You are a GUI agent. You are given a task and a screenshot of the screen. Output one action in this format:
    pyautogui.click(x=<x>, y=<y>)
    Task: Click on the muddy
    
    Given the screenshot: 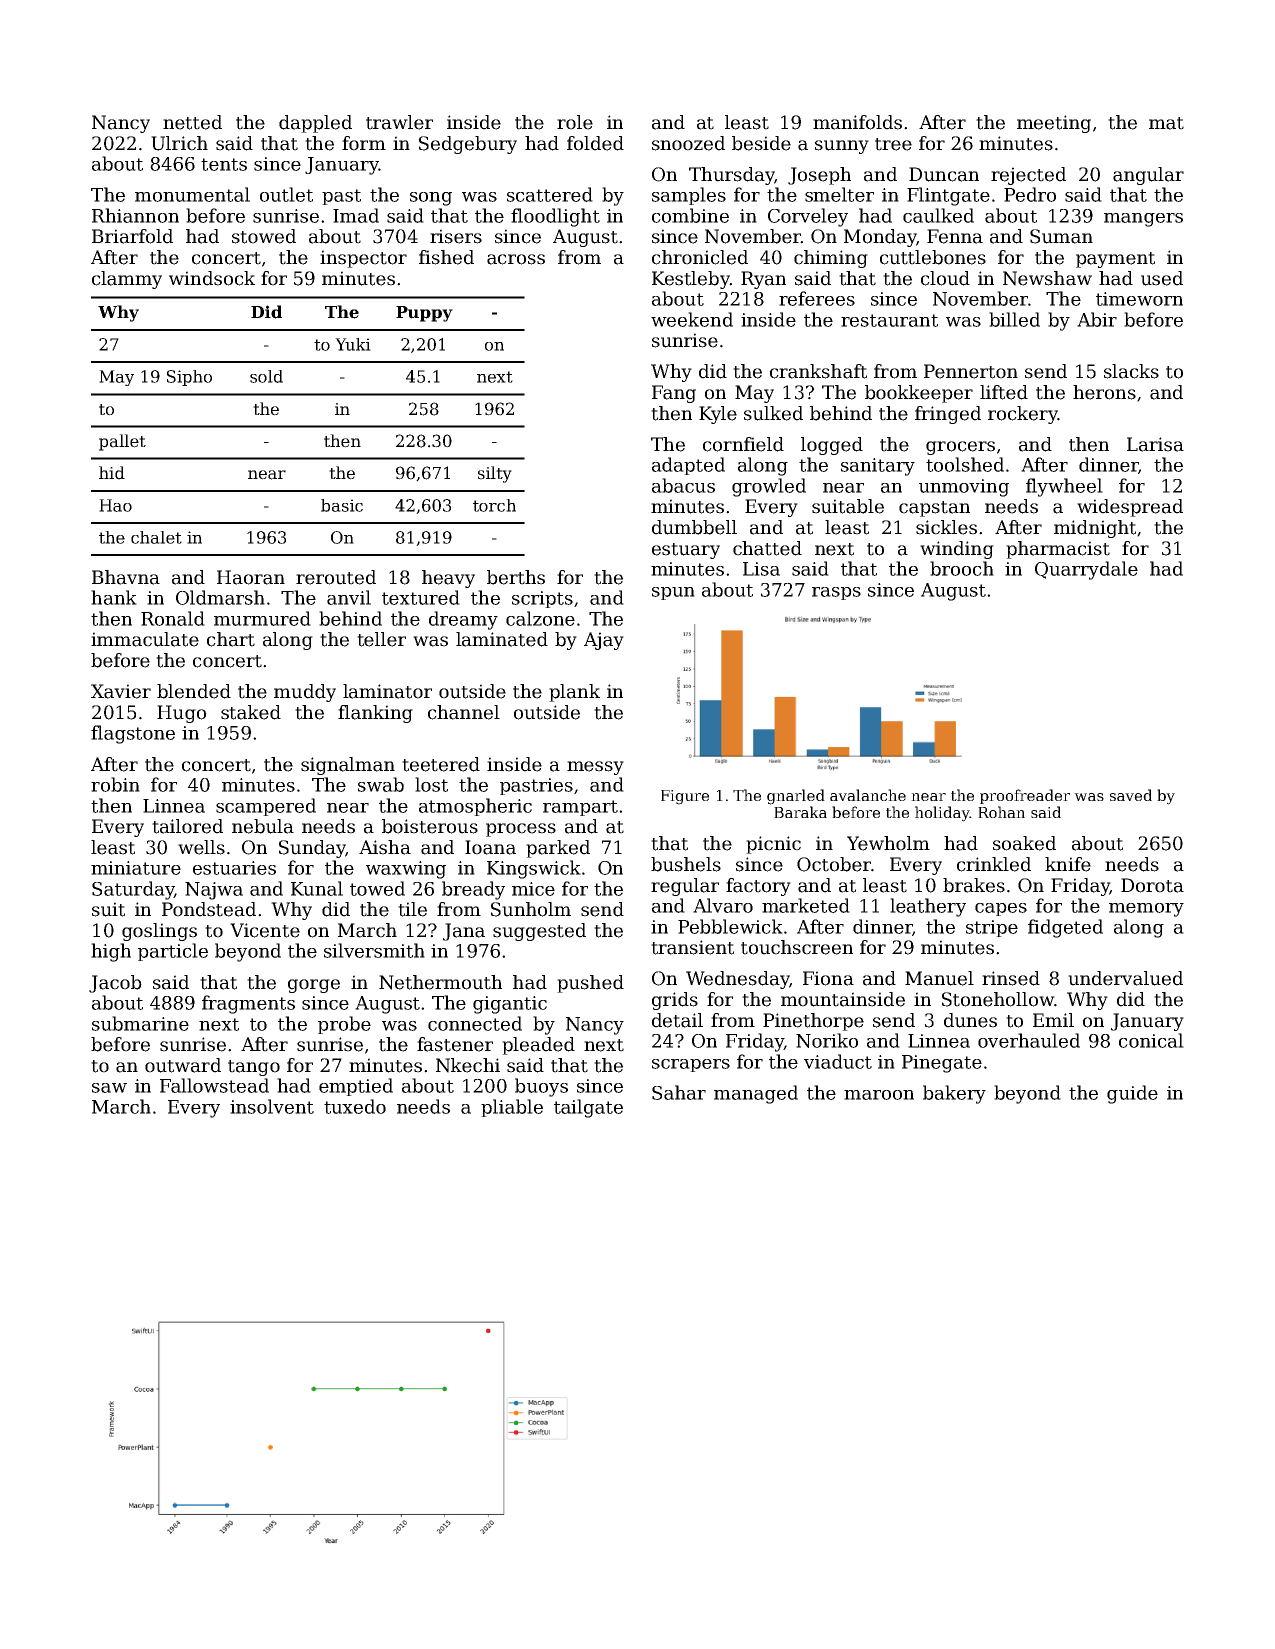 What is the action you would take?
    pyautogui.click(x=305, y=693)
